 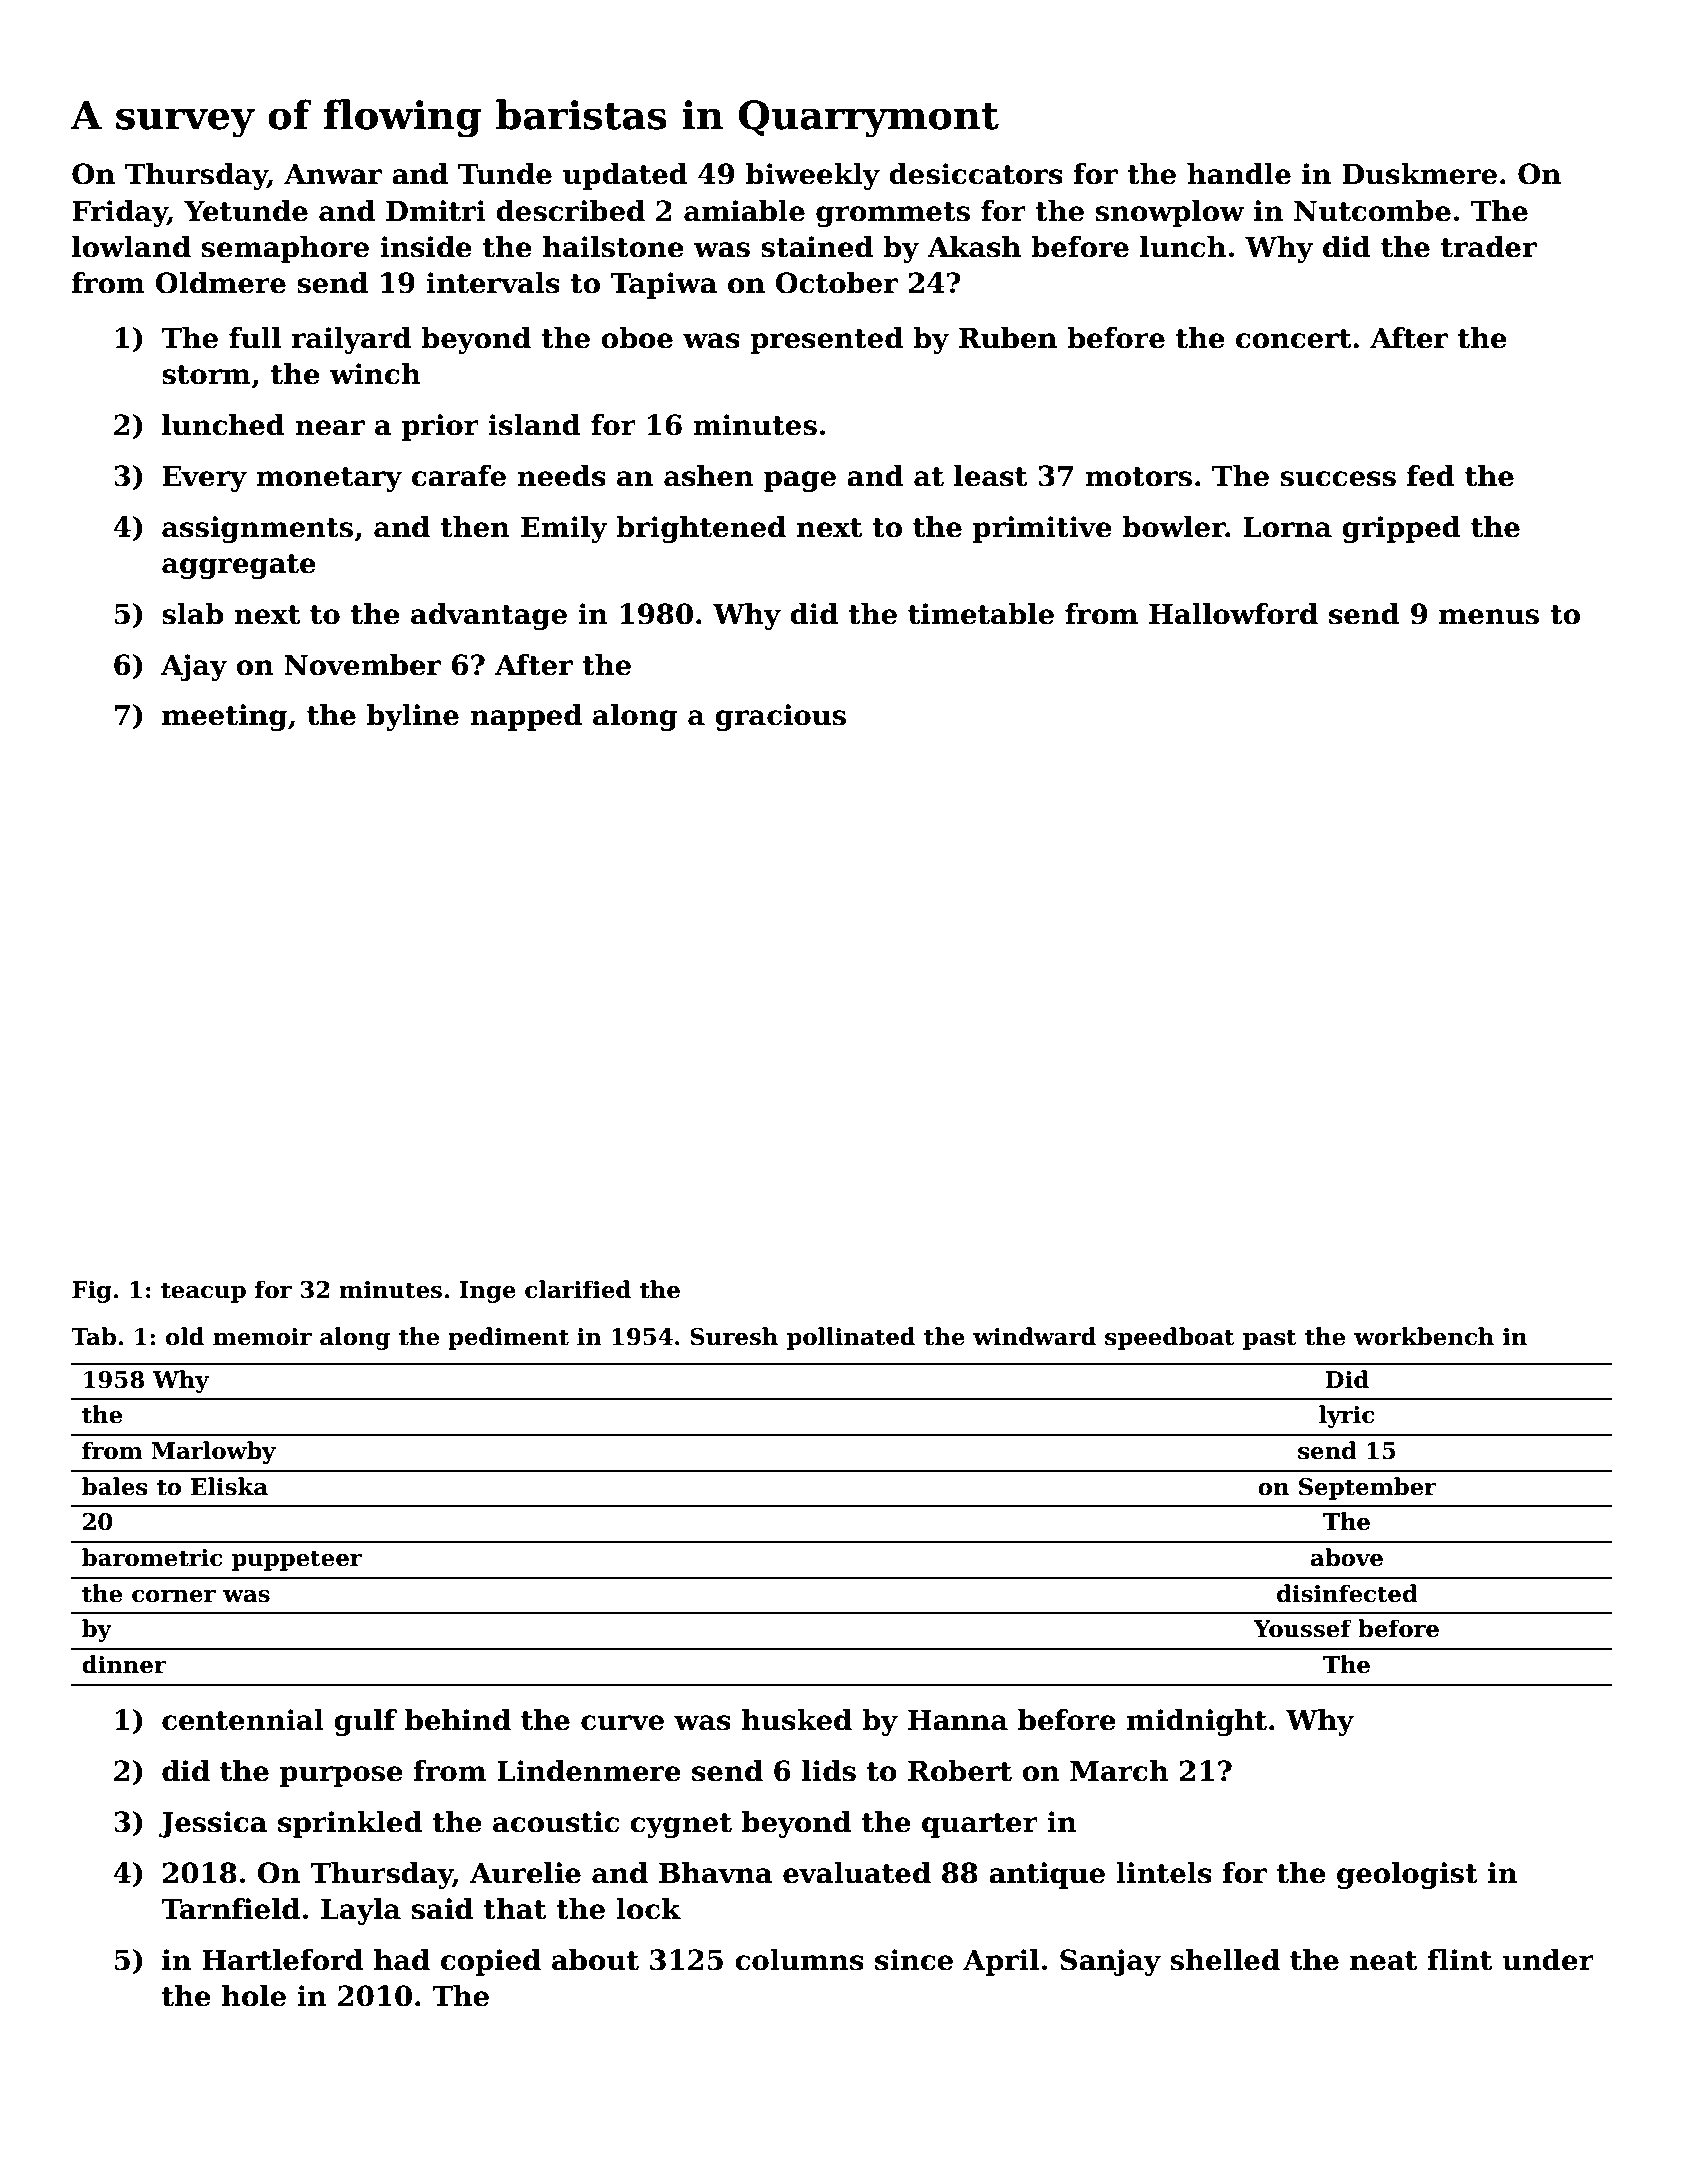 What do you see at coordinates (1489, 617) in the document?
I see `menus` at bounding box center [1489, 617].
